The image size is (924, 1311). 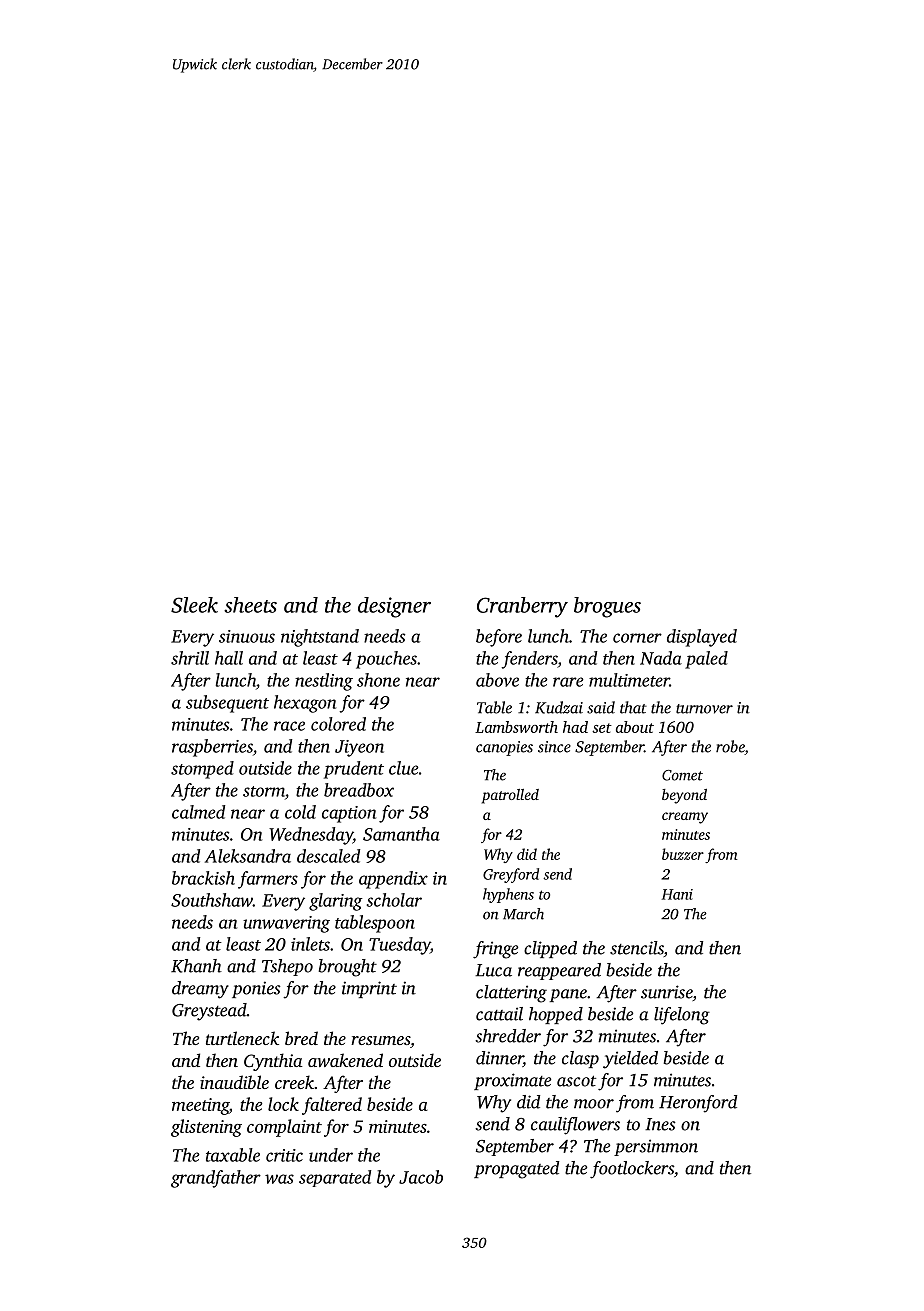 What do you see at coordinates (698, 1104) in the screenshot?
I see `Heronford` at bounding box center [698, 1104].
